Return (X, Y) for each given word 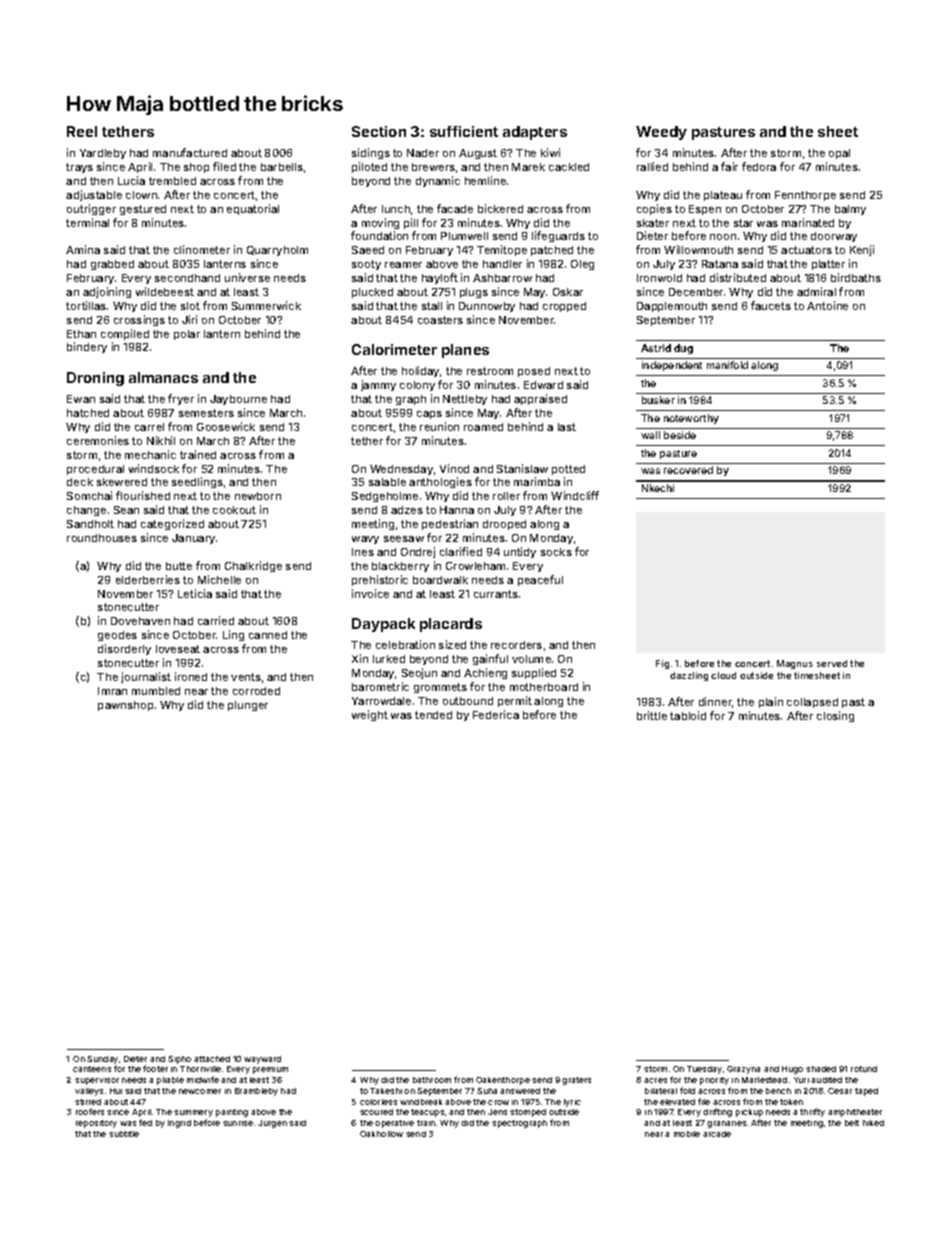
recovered (688, 470)
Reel (82, 131)
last (567, 427)
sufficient (464, 131)
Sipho (179, 1060)
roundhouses (102, 538)
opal (839, 154)
